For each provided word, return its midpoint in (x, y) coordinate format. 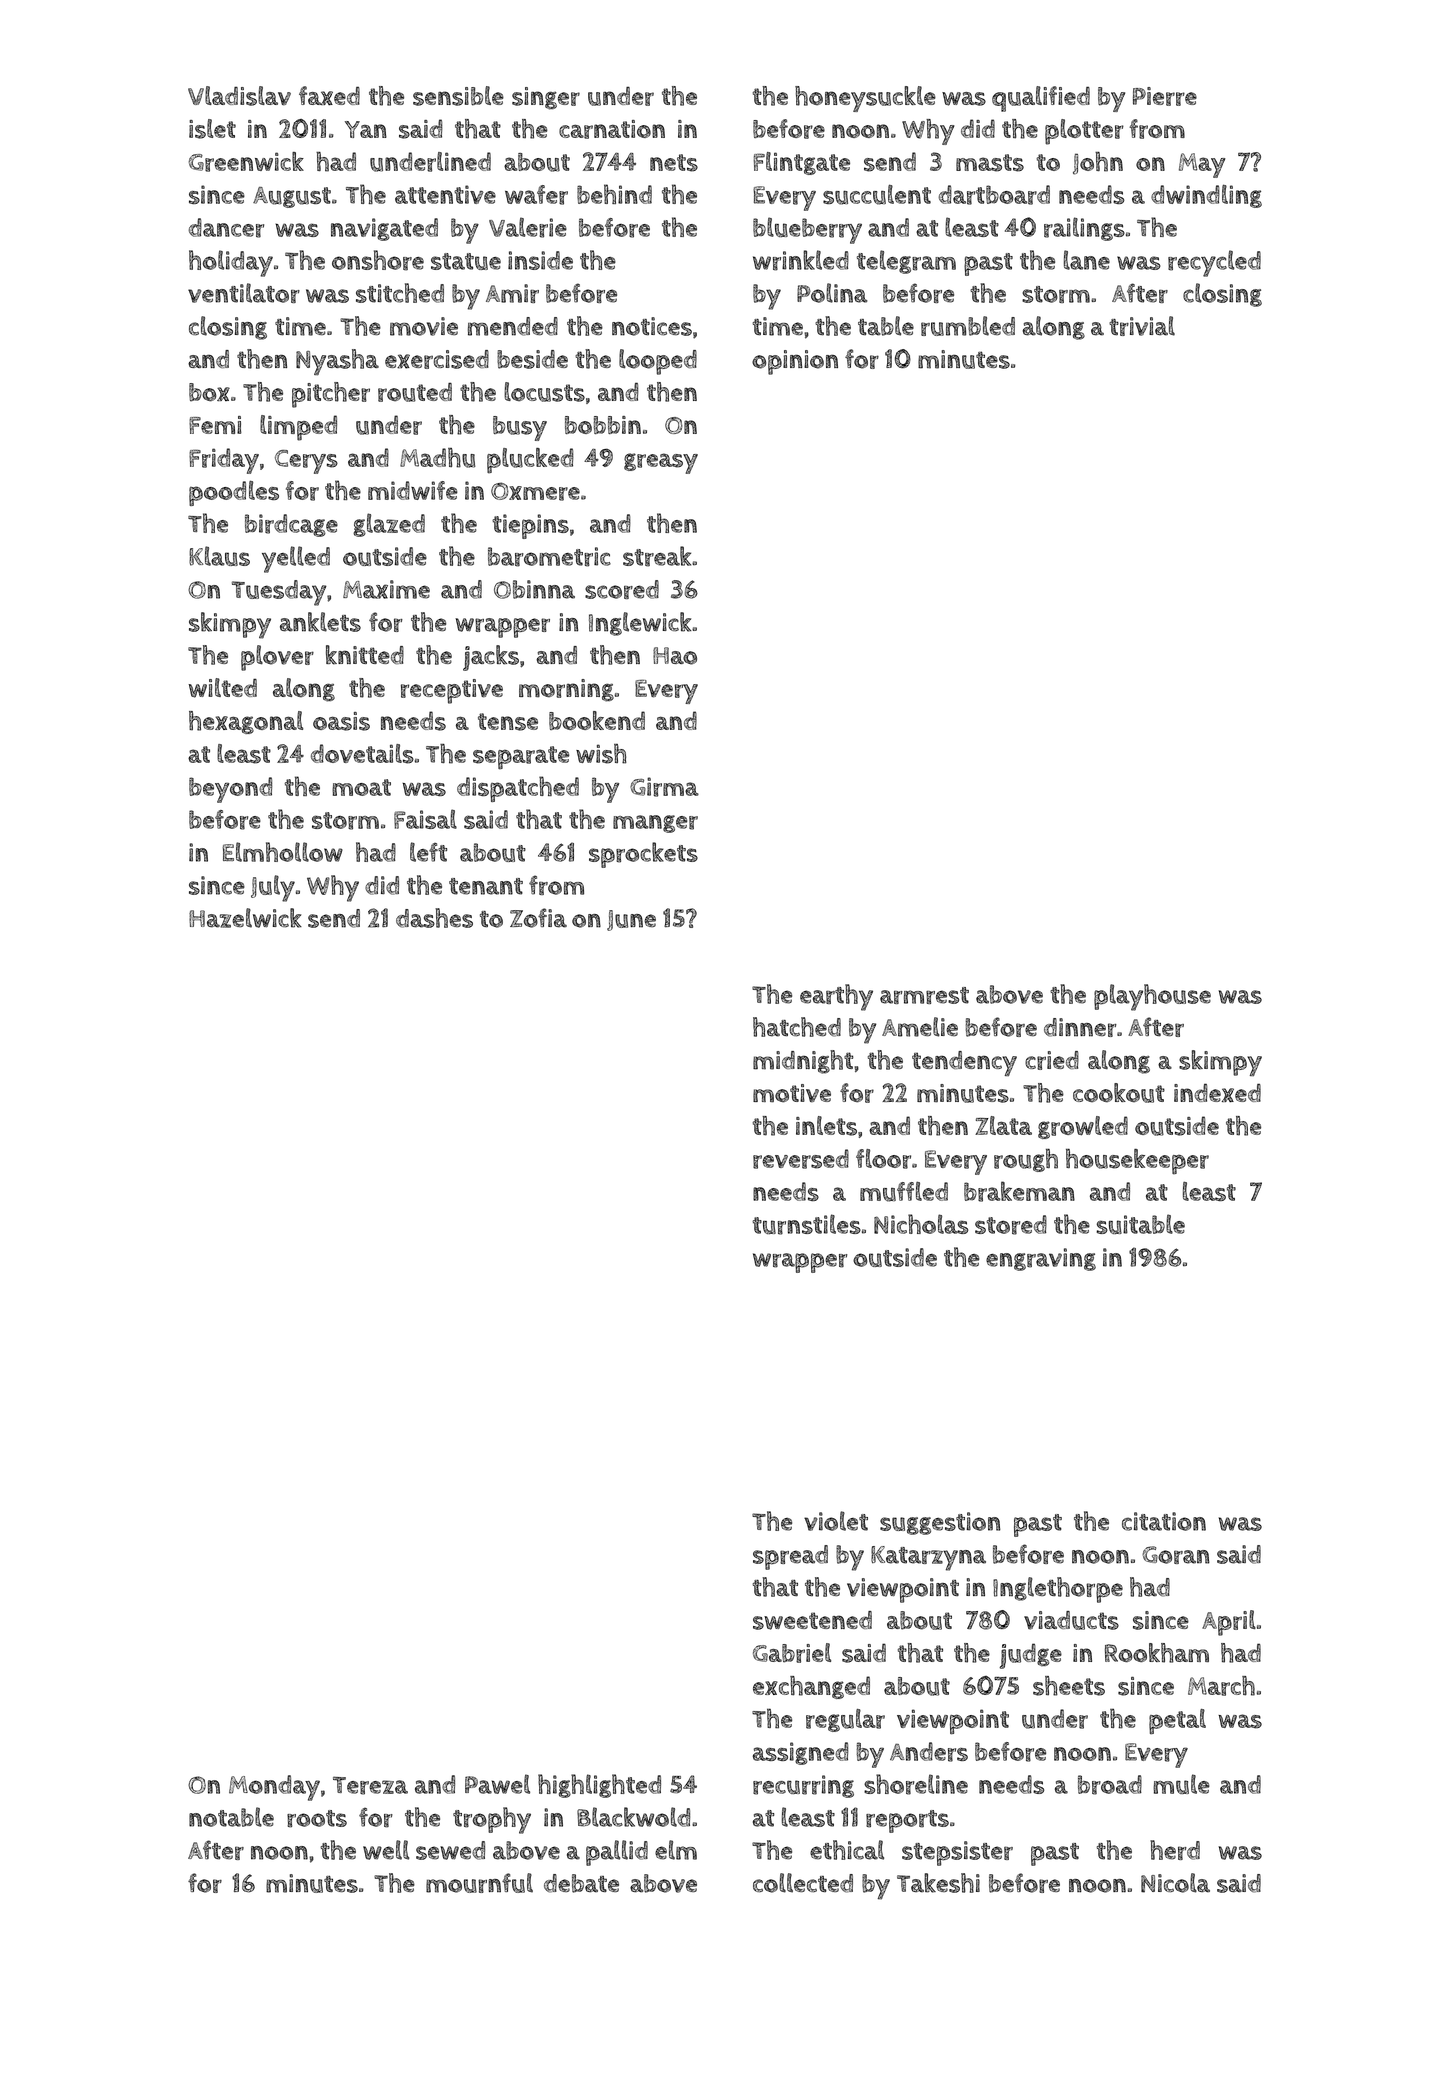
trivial (1142, 326)
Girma (664, 787)
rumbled (968, 326)
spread (790, 1557)
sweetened (812, 1620)
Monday (274, 1788)
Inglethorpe (1058, 1590)
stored (1011, 1225)
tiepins (530, 526)
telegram (906, 262)
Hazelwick (245, 918)
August (292, 197)
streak (657, 556)
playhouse (1152, 997)
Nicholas (921, 1224)
